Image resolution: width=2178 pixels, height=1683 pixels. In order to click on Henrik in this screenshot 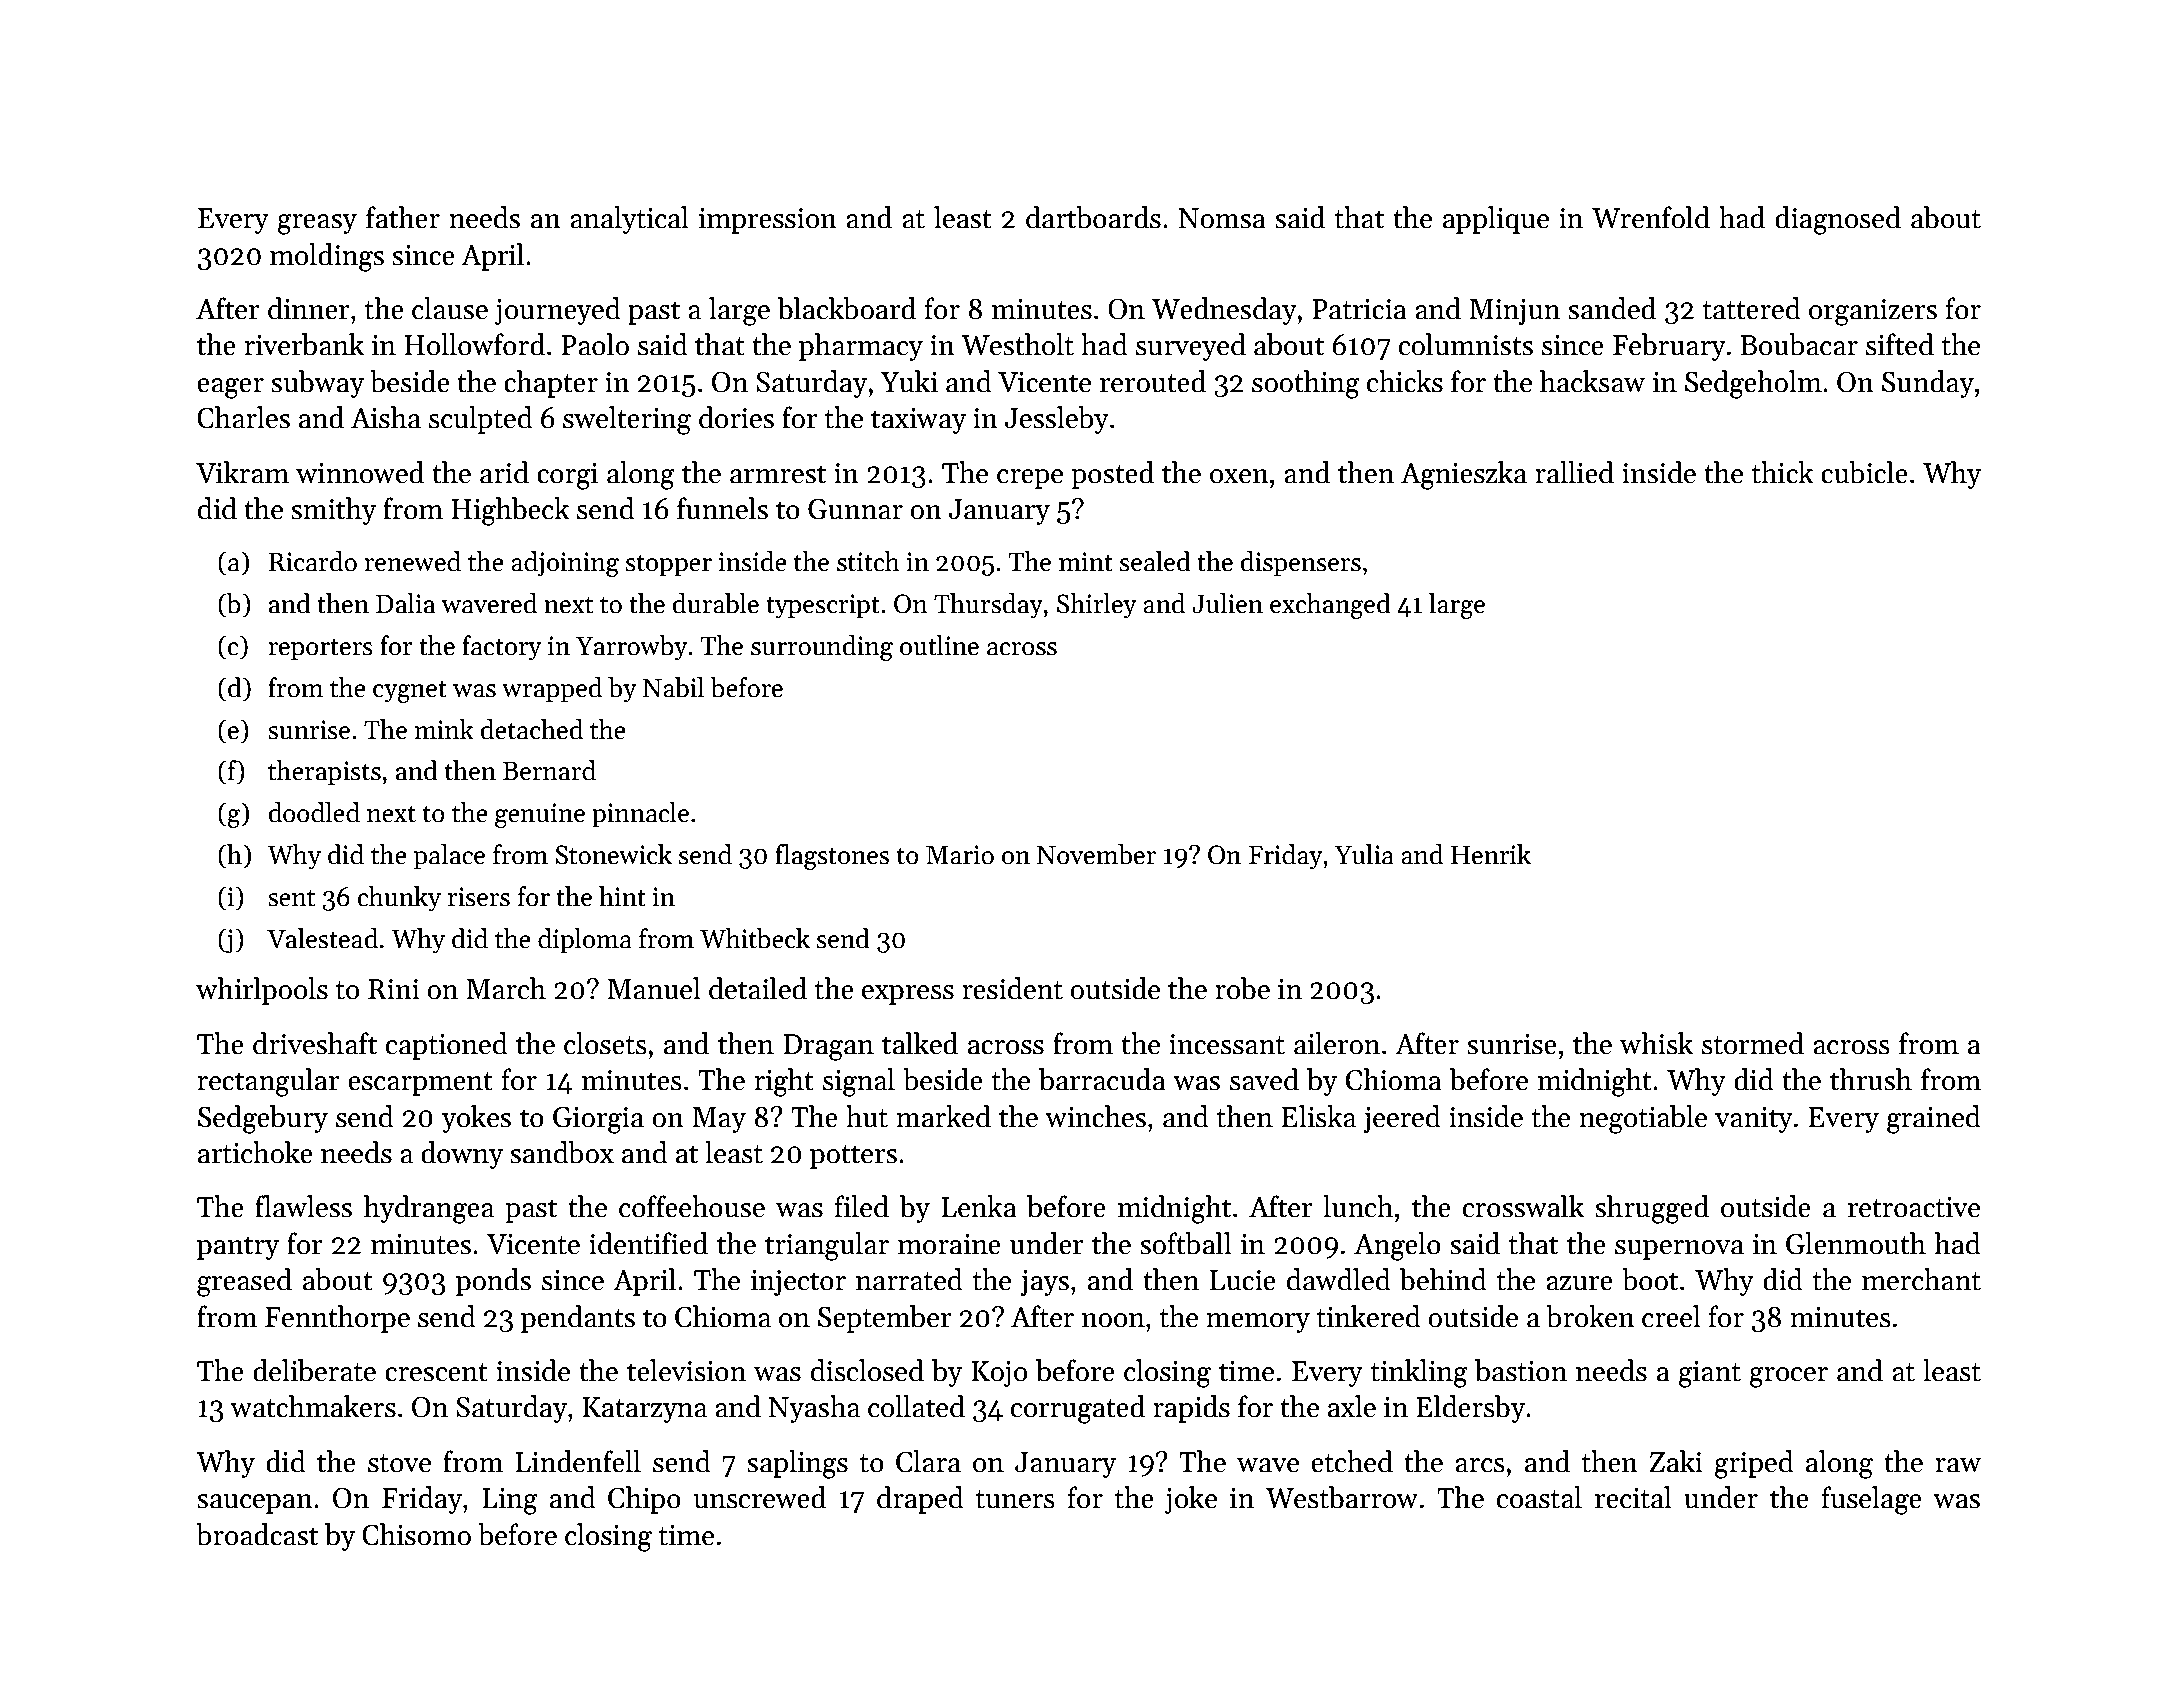, I will do `click(1491, 854)`.
